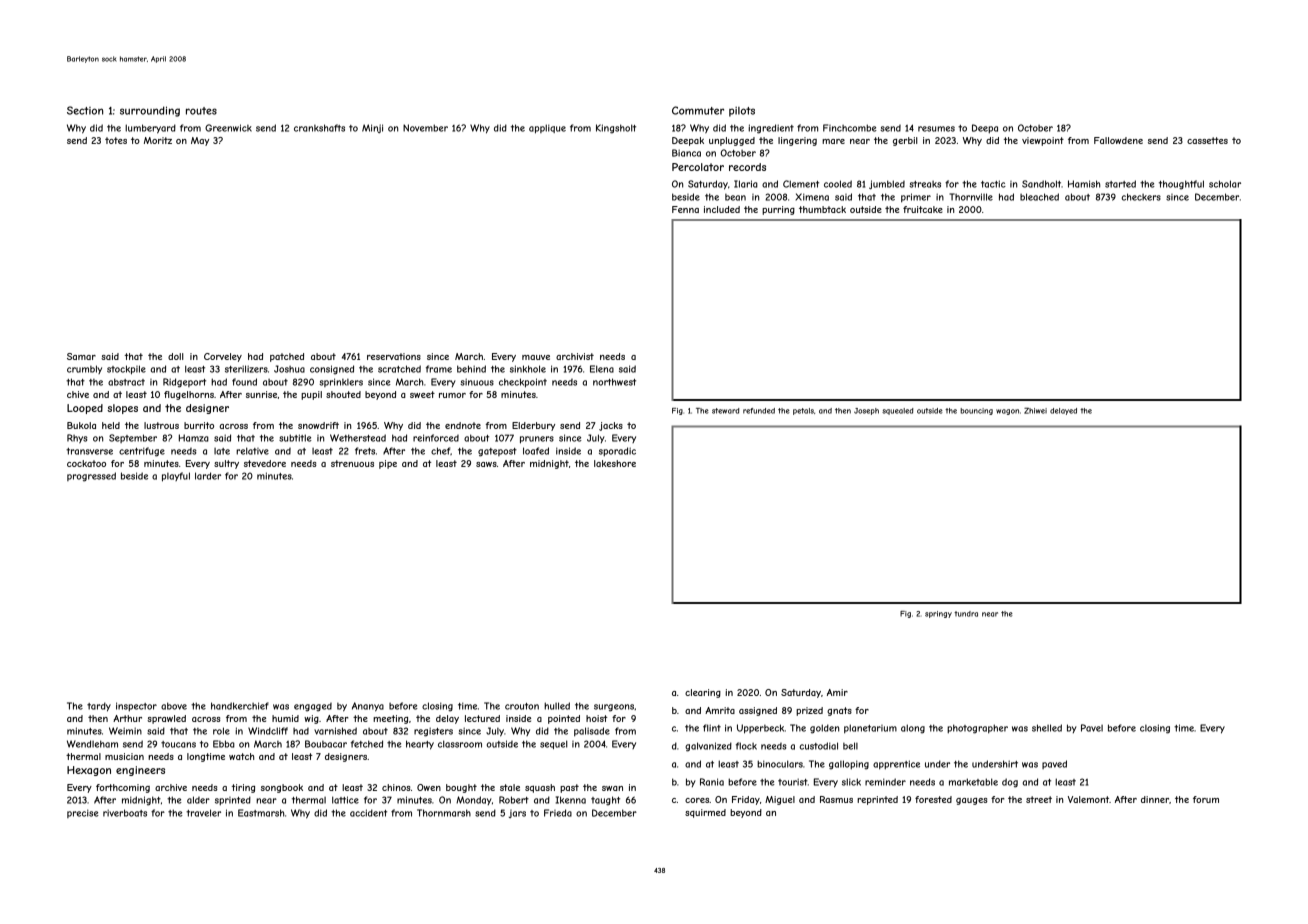 The image size is (1308, 924). I want to click on Frieda, so click(558, 813).
